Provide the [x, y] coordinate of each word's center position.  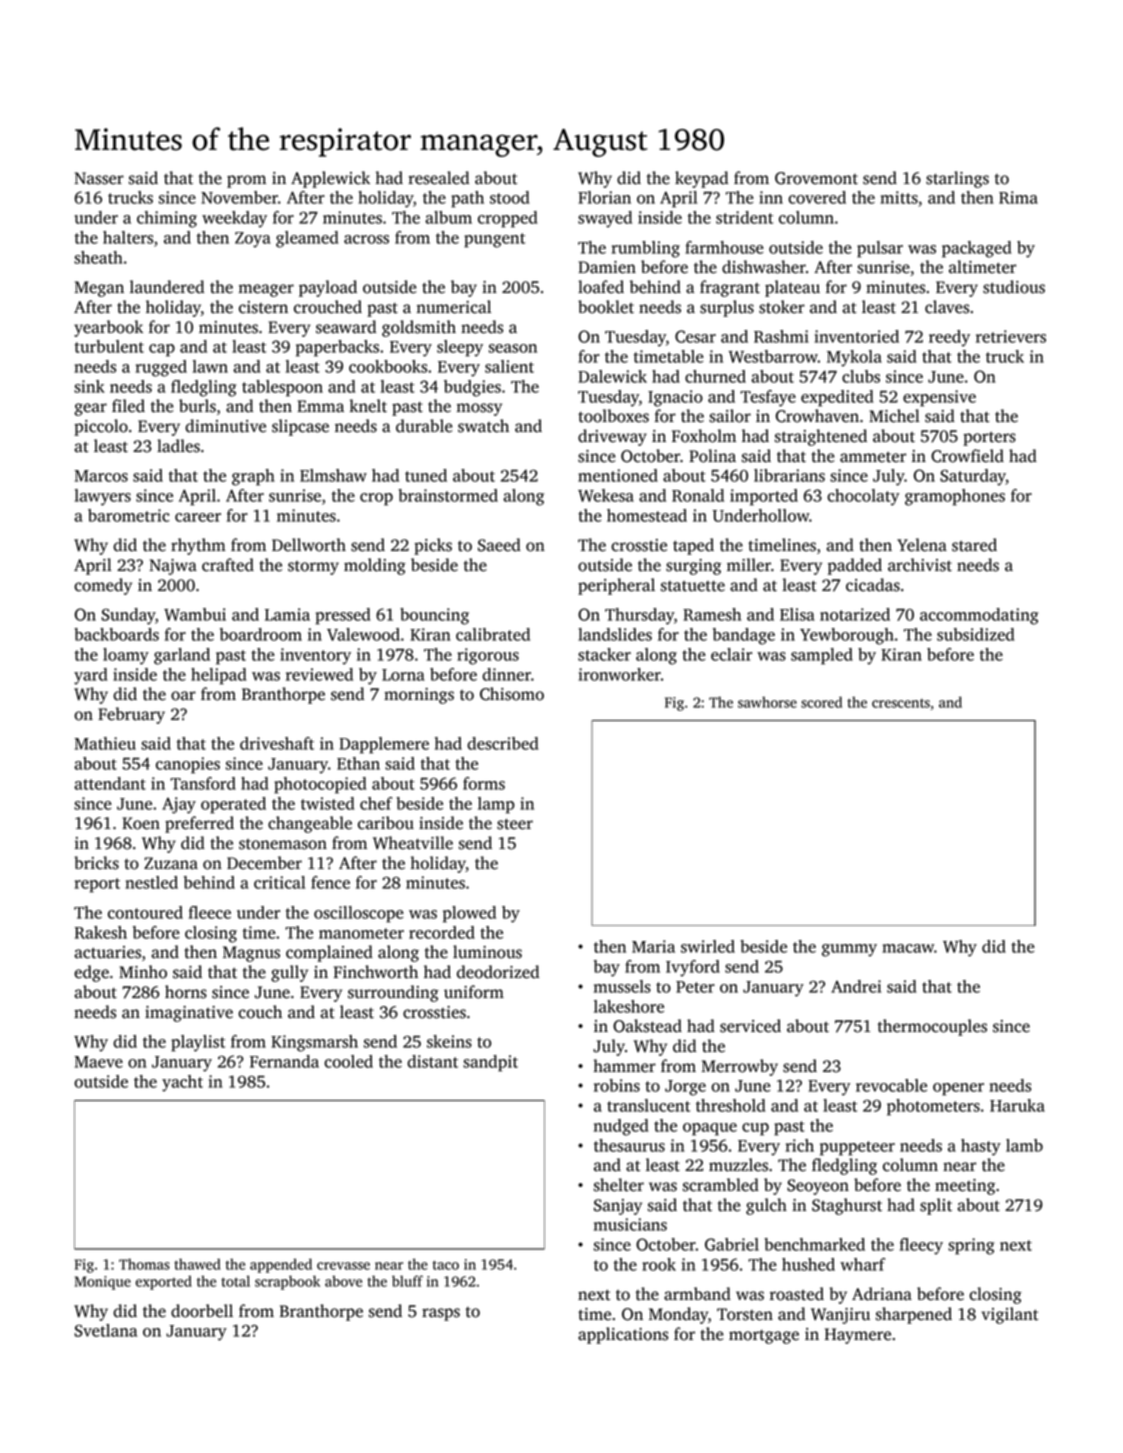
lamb [1024, 1145]
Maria [653, 946]
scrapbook [287, 1282]
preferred [199, 824]
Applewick [330, 179]
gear [90, 409]
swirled [708, 946]
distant [432, 1061]
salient [509, 366]
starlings [957, 179]
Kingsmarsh [314, 1043]
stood [509, 197]
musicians [630, 1224]
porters [989, 439]
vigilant [1009, 1315]
